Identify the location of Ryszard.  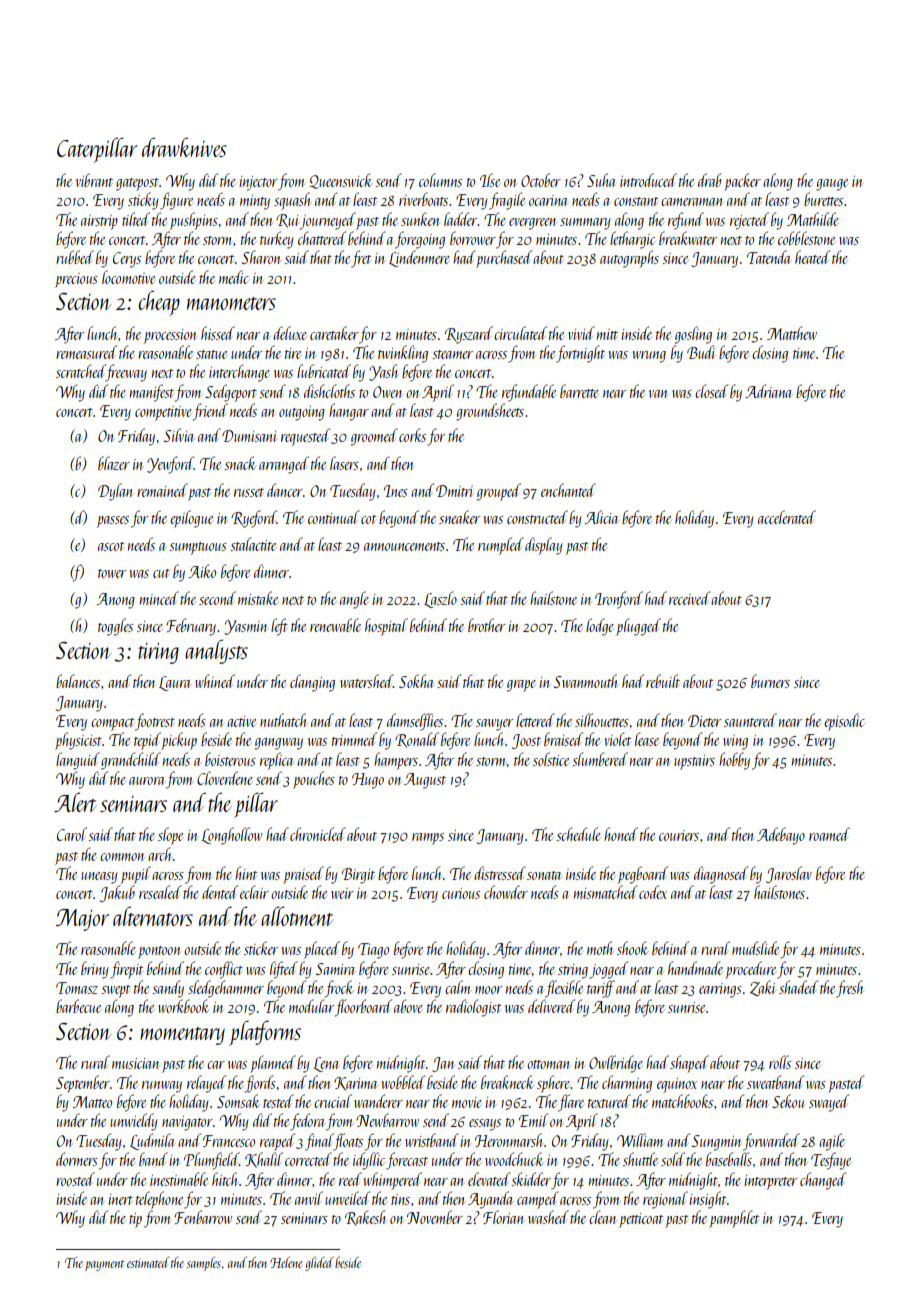
(469, 335).
